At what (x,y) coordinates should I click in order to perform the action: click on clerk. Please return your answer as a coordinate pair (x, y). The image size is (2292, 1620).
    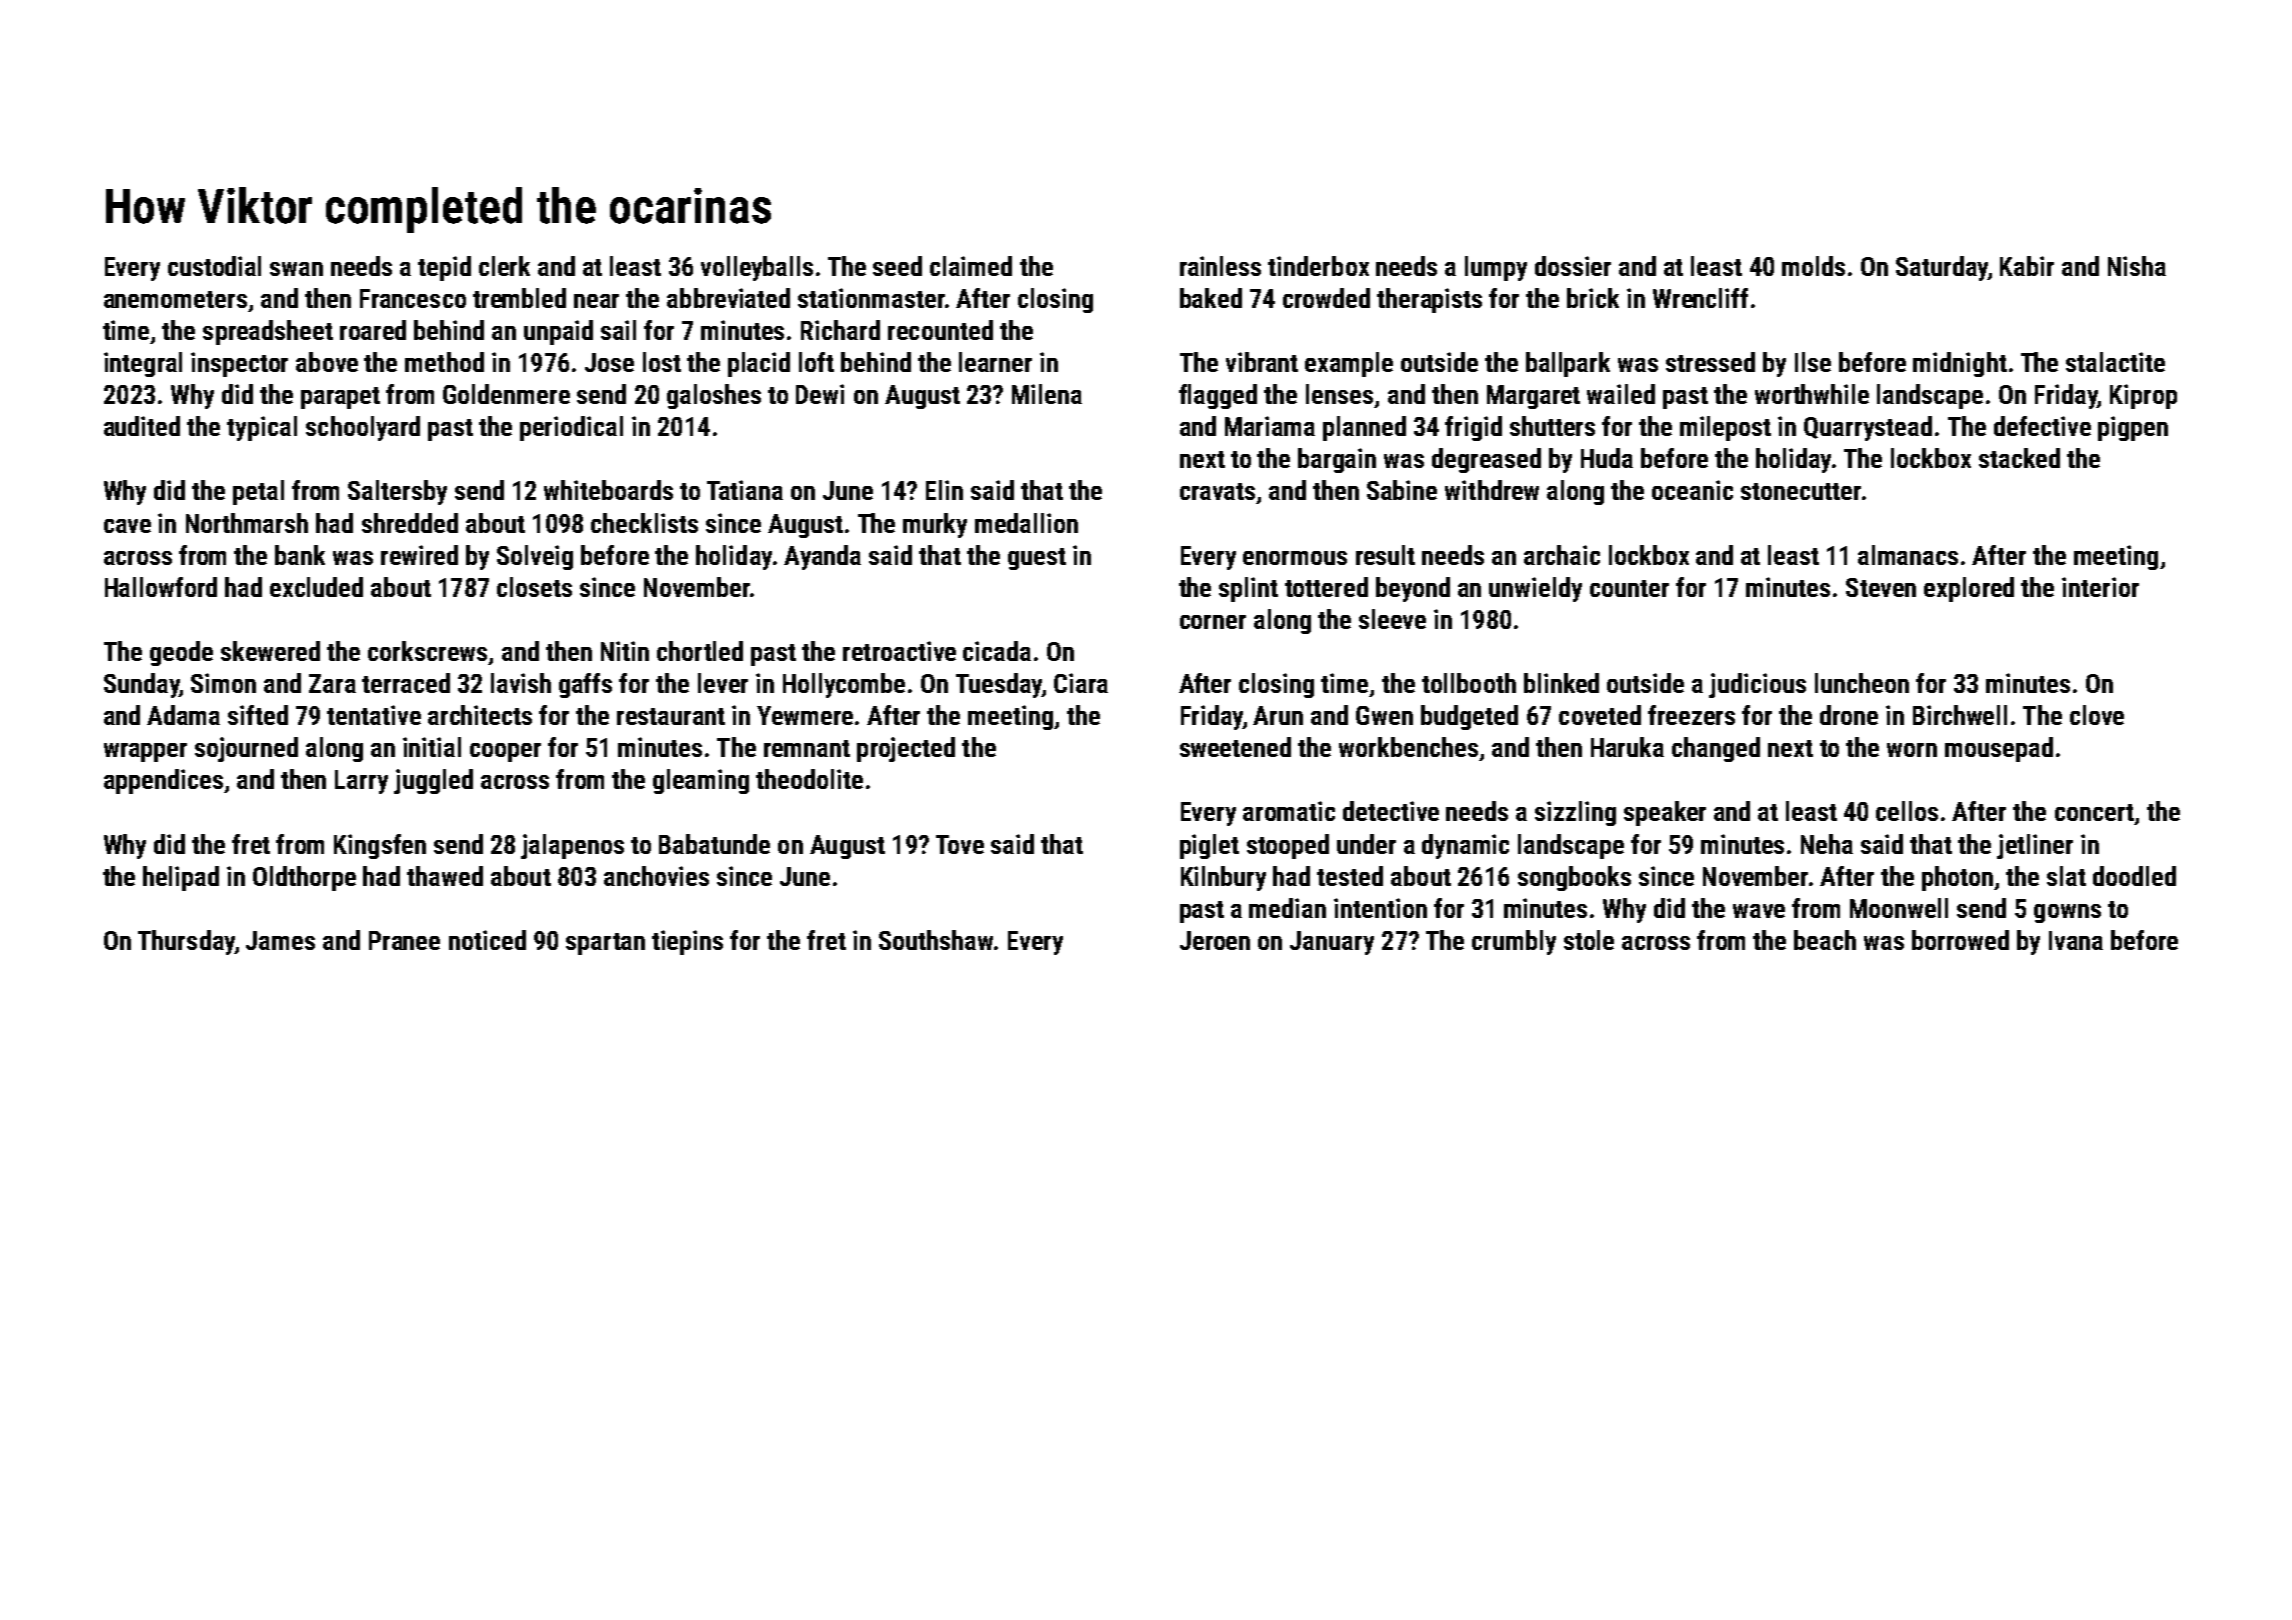
    Looking at the image, I should click on (504, 266).
